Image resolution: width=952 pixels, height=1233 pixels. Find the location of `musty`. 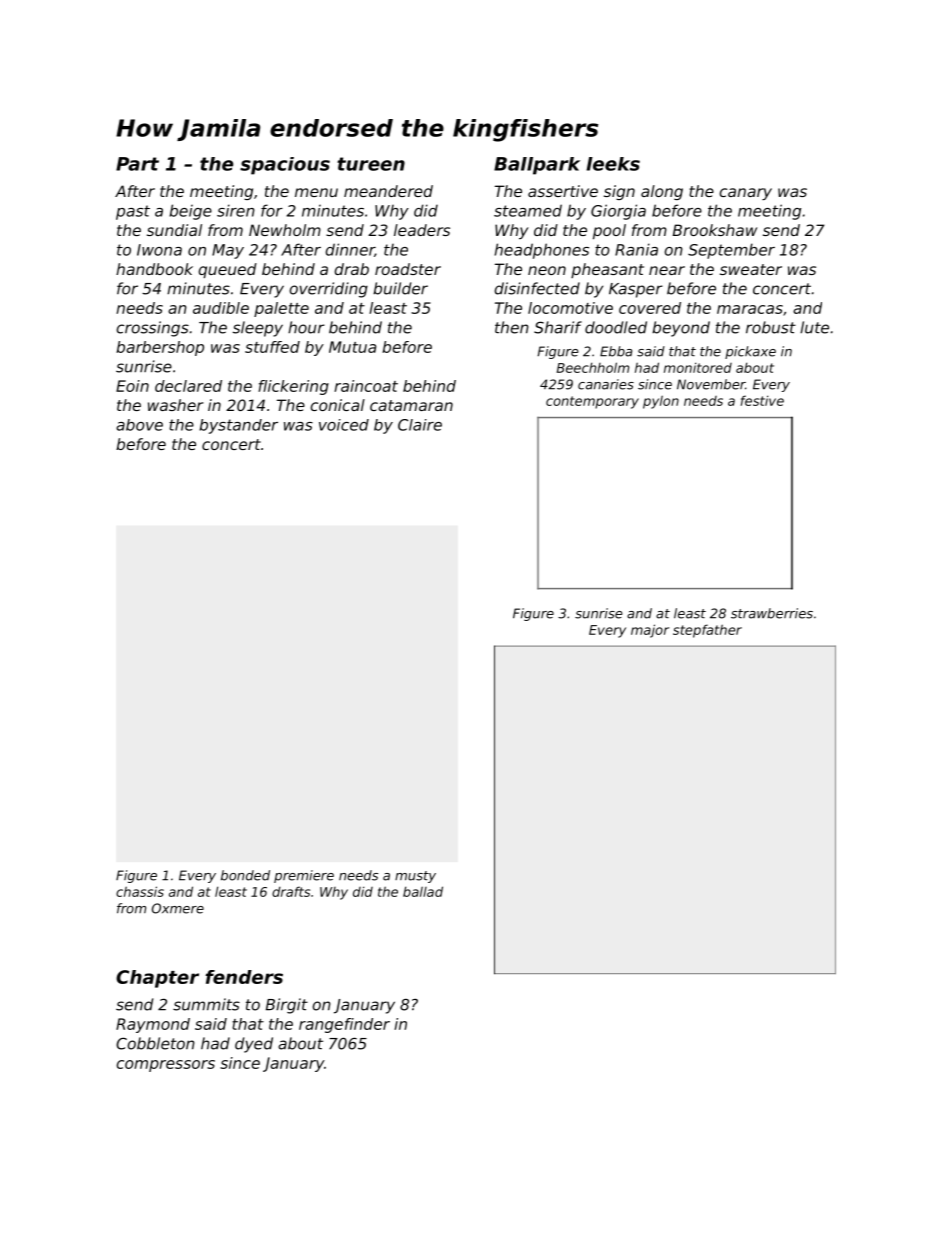

musty is located at coordinates (415, 877).
